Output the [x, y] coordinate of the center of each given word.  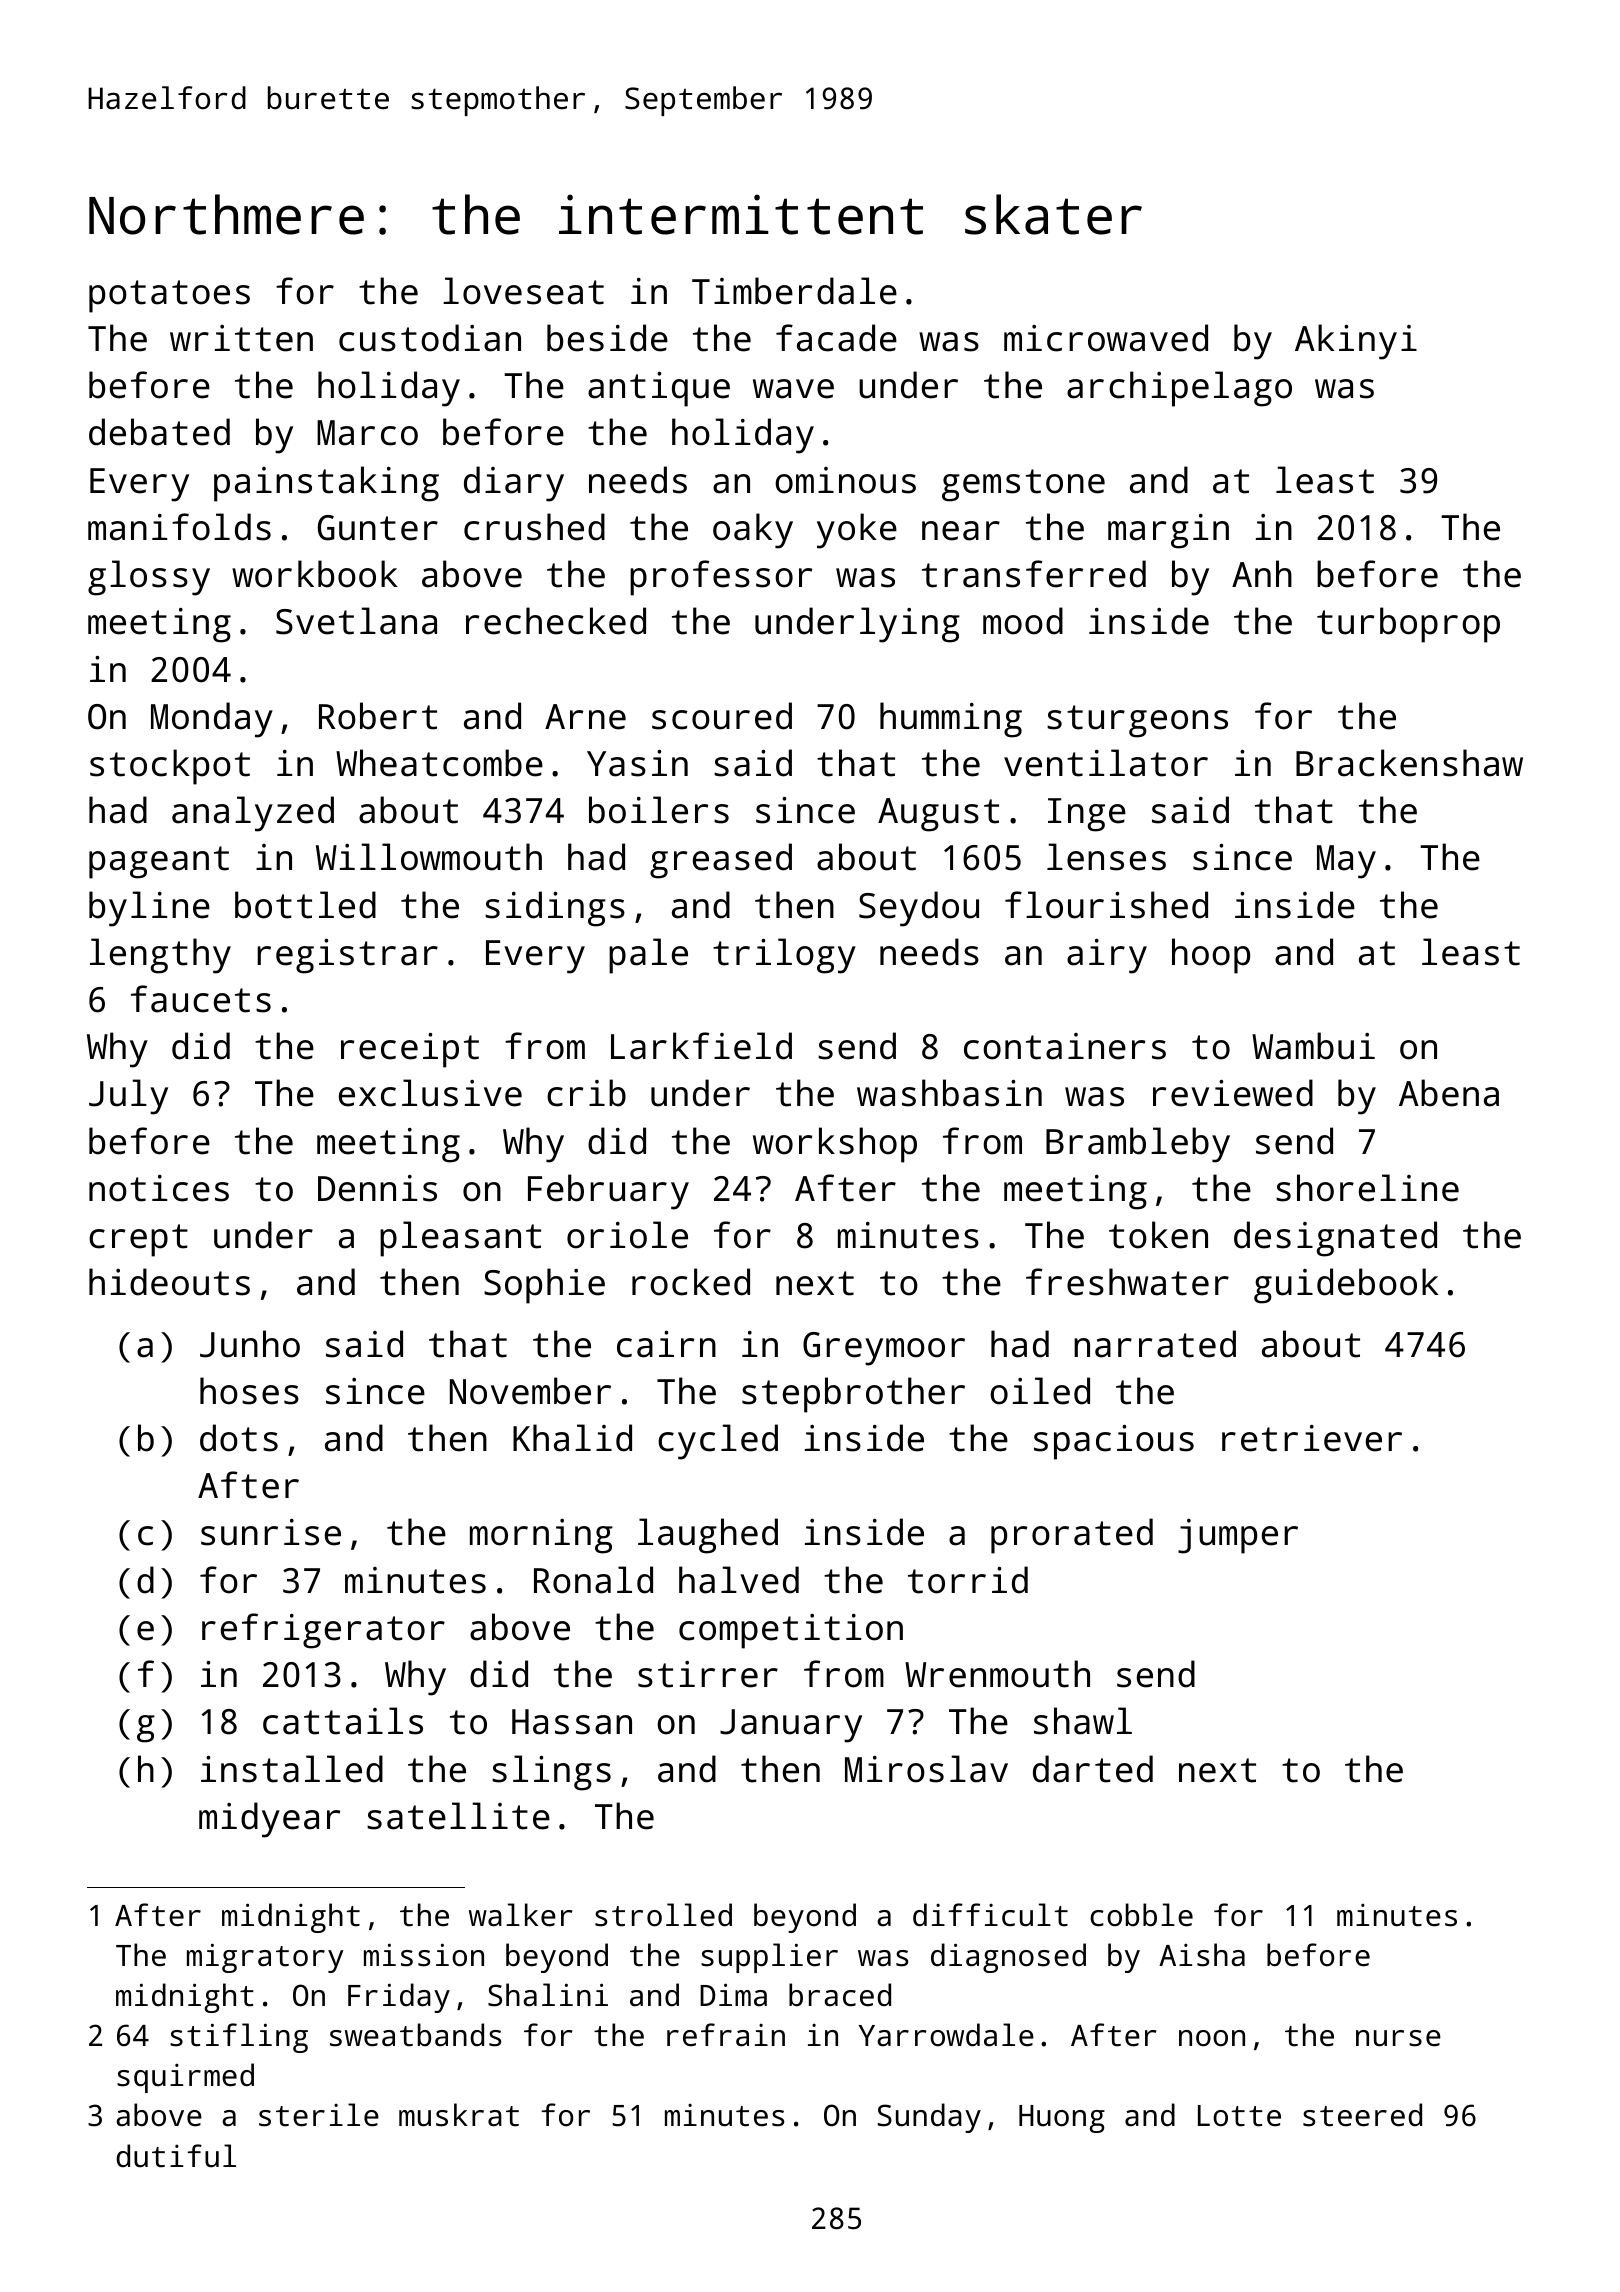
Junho [250, 1344]
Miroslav [926, 1769]
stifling [239, 2038]
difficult [990, 1915]
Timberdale [794, 291]
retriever [1312, 1438]
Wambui [1313, 1046]
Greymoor [884, 1349]
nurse [1398, 2038]
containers [1065, 1046]
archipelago [1179, 389]
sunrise [271, 1532]
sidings [555, 909]
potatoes [169, 296]
